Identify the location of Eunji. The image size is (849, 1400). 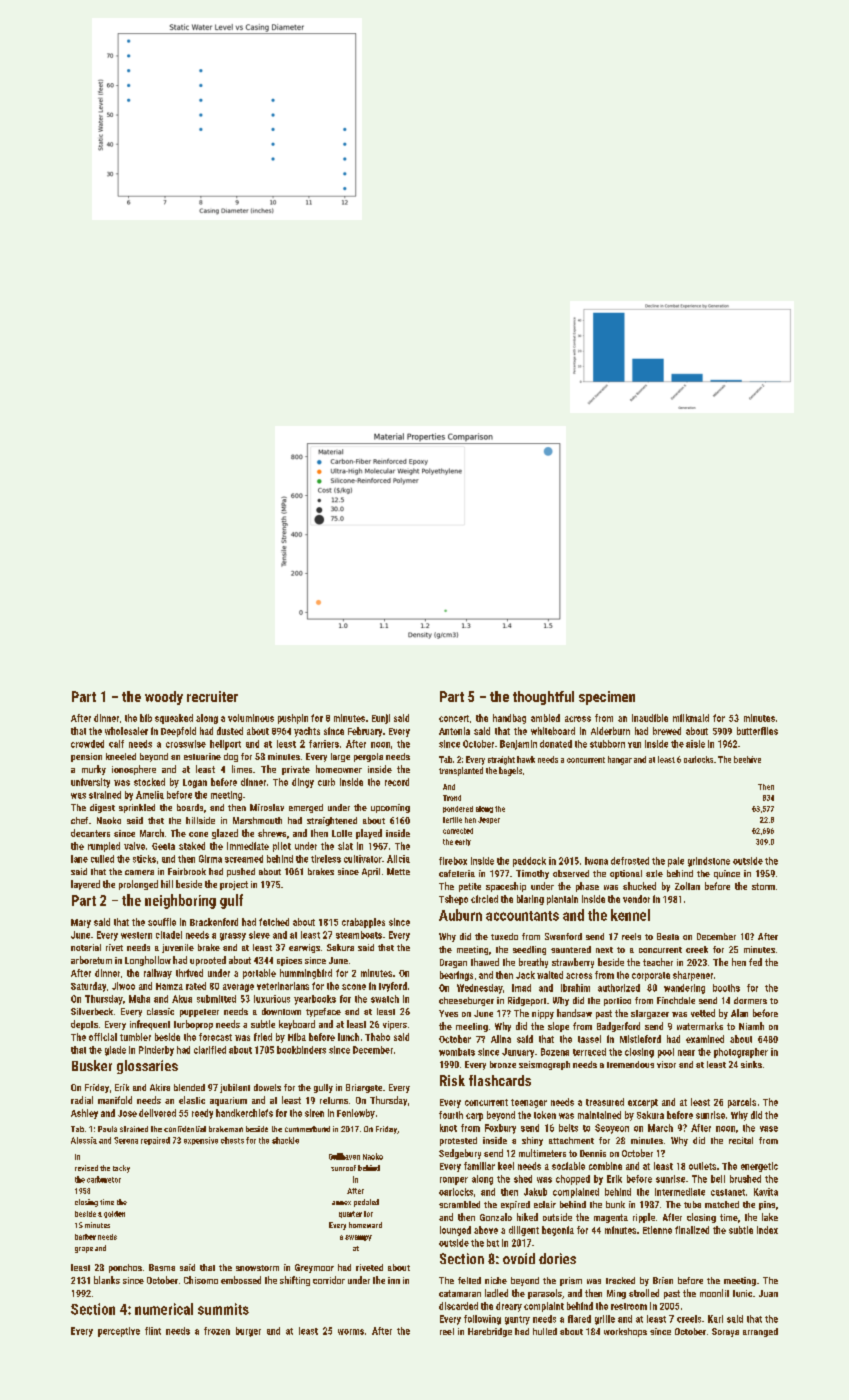
(381, 719).
